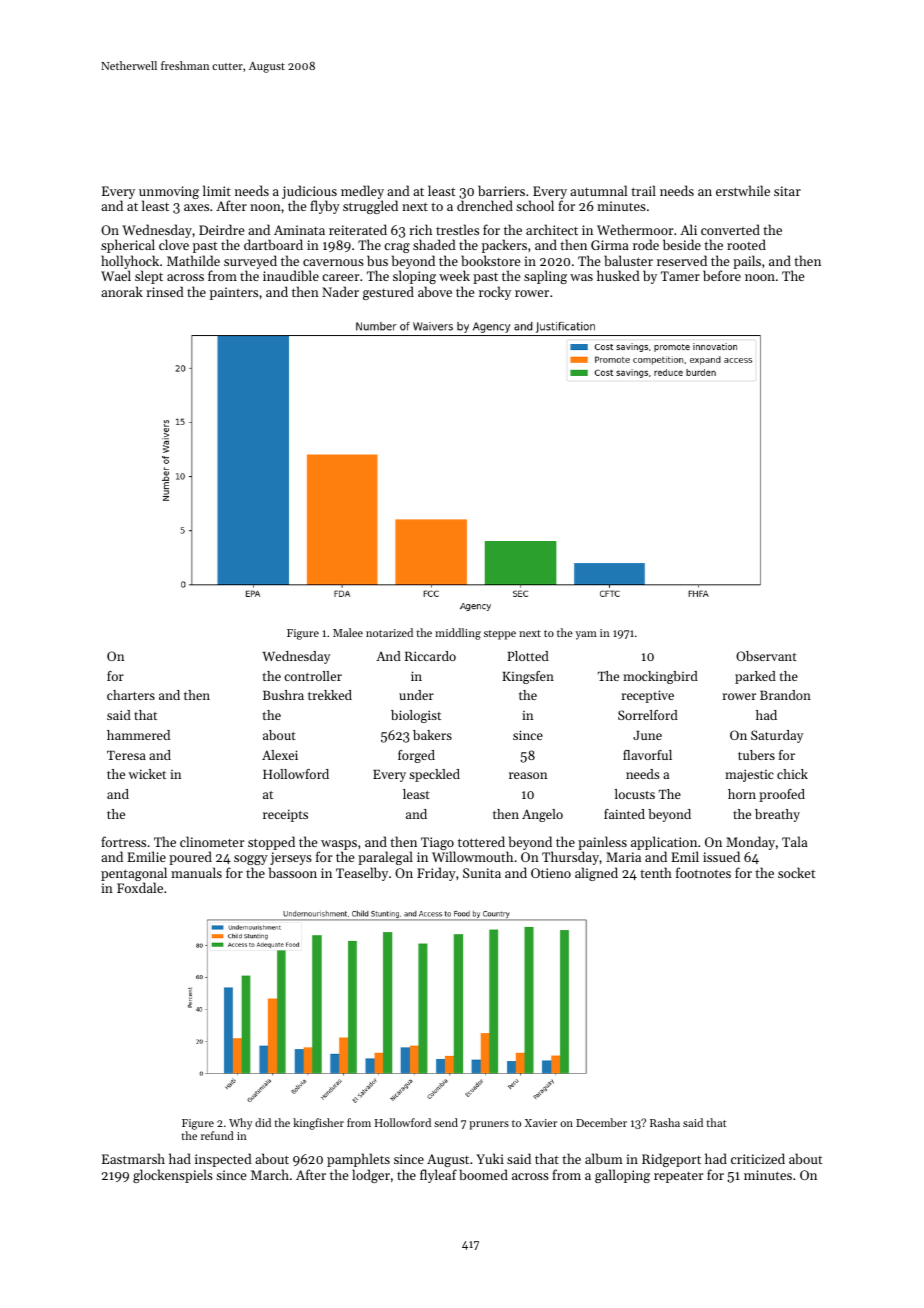 The height and width of the screenshot is (1308, 924). Describe the element at coordinates (435, 291) in the screenshot. I see `above` at that location.
